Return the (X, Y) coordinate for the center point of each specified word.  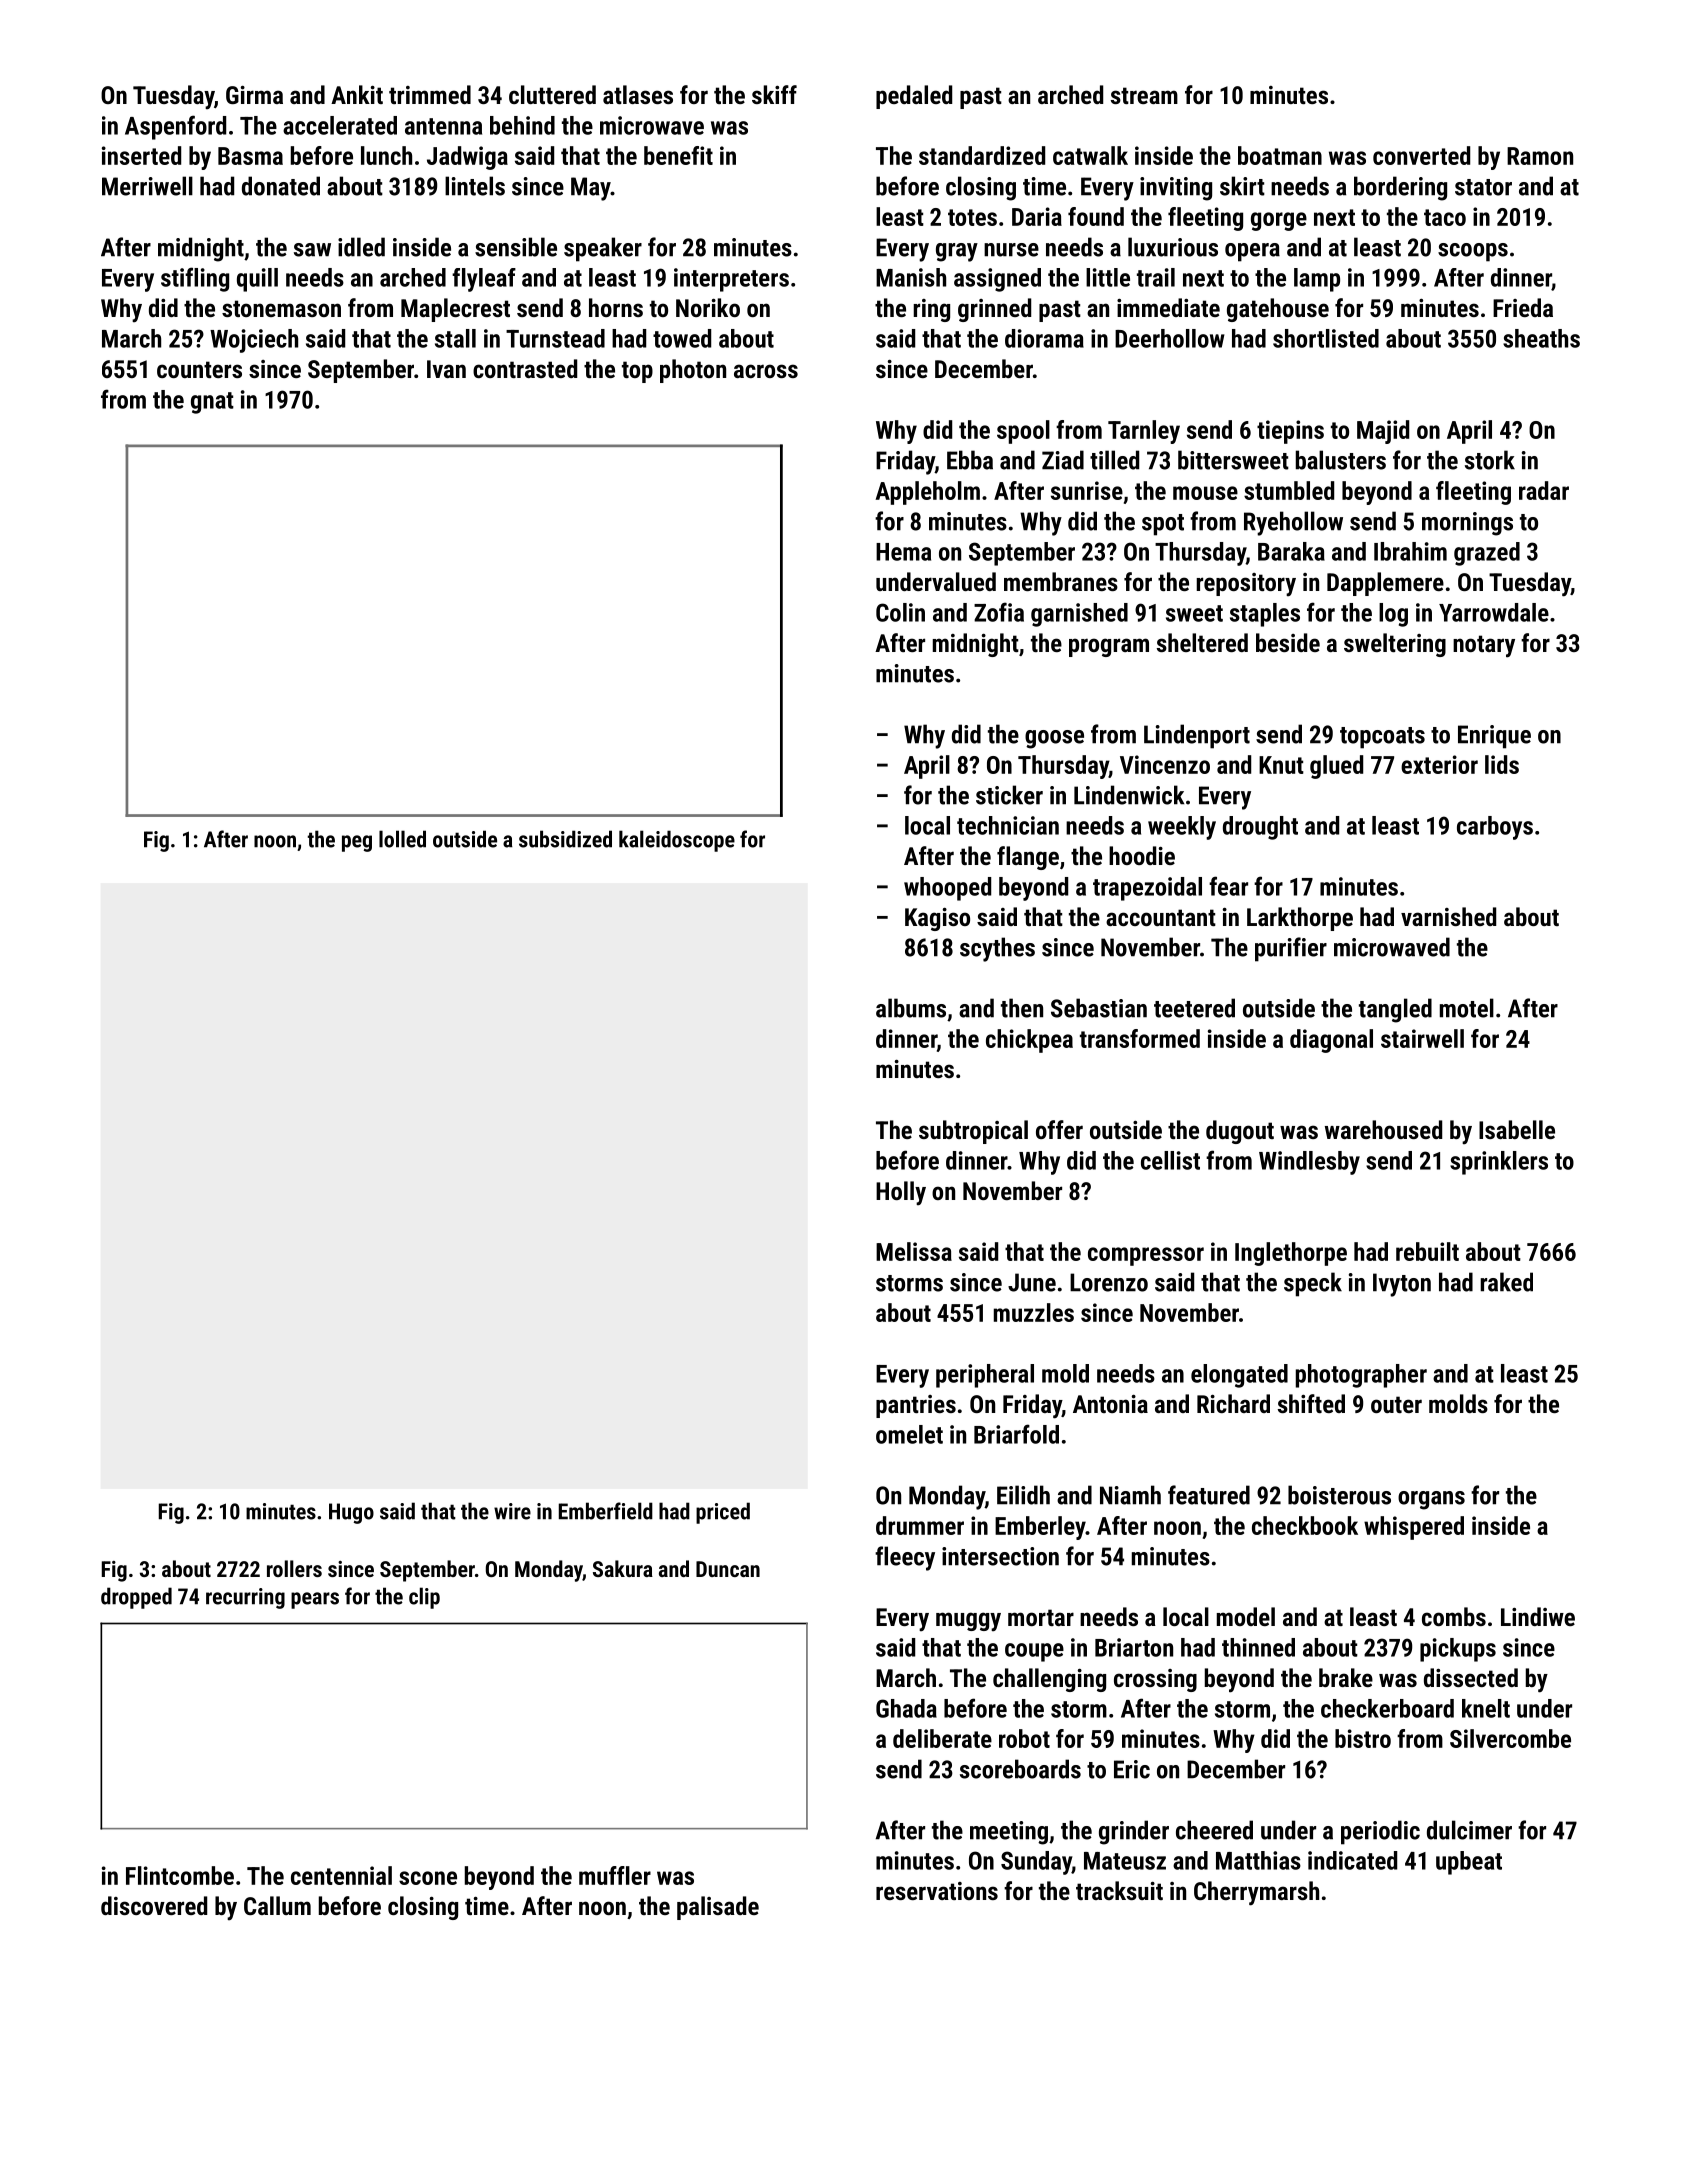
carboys (1495, 828)
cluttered (552, 94)
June (1032, 1282)
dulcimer (1469, 1830)
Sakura (623, 1568)
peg (357, 843)
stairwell (1422, 1038)
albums (911, 1008)
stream (1144, 95)
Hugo (351, 1513)
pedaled (914, 97)
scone (428, 1878)
